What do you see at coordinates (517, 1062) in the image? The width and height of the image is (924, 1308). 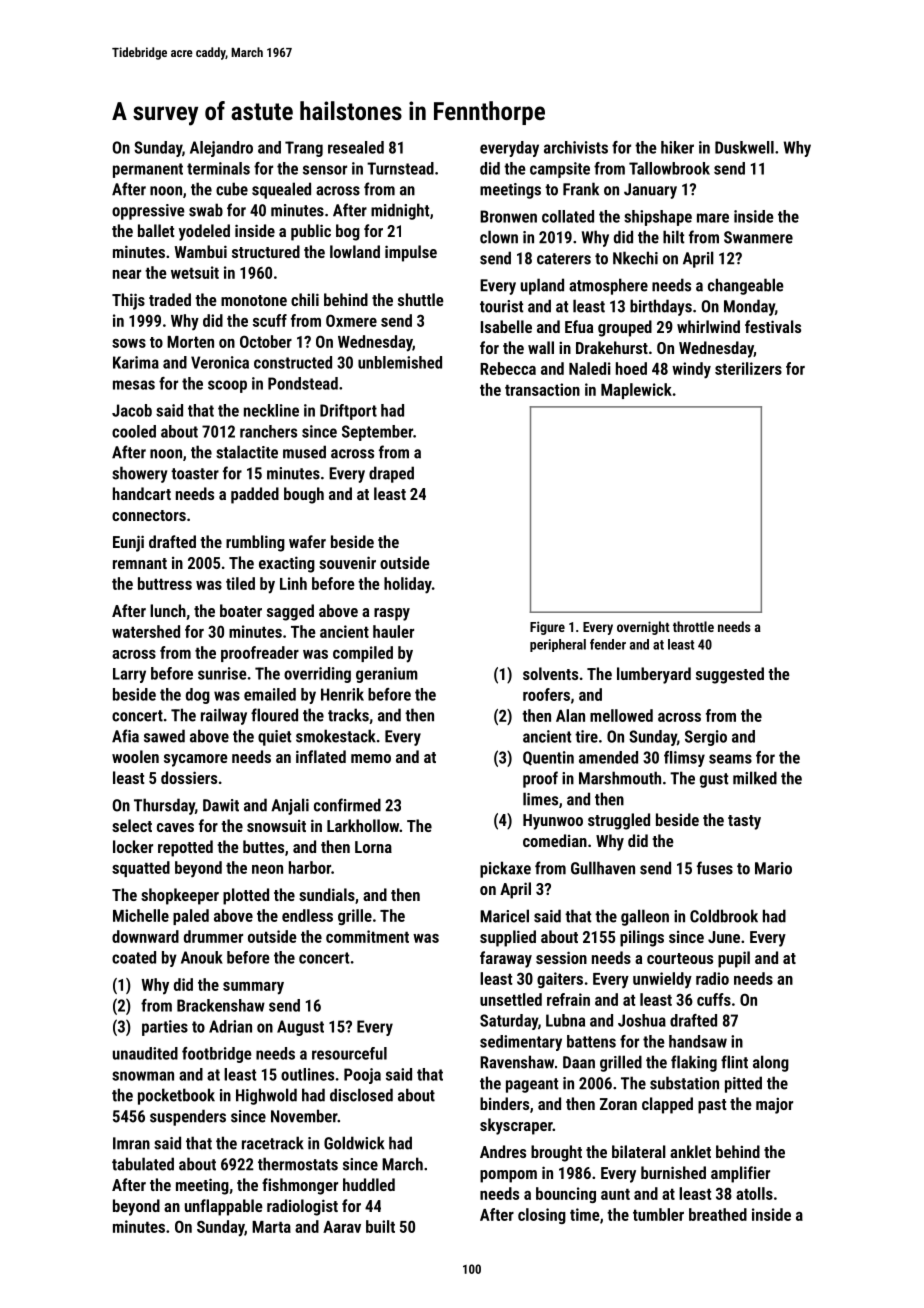 I see `Ravenshaw` at bounding box center [517, 1062].
